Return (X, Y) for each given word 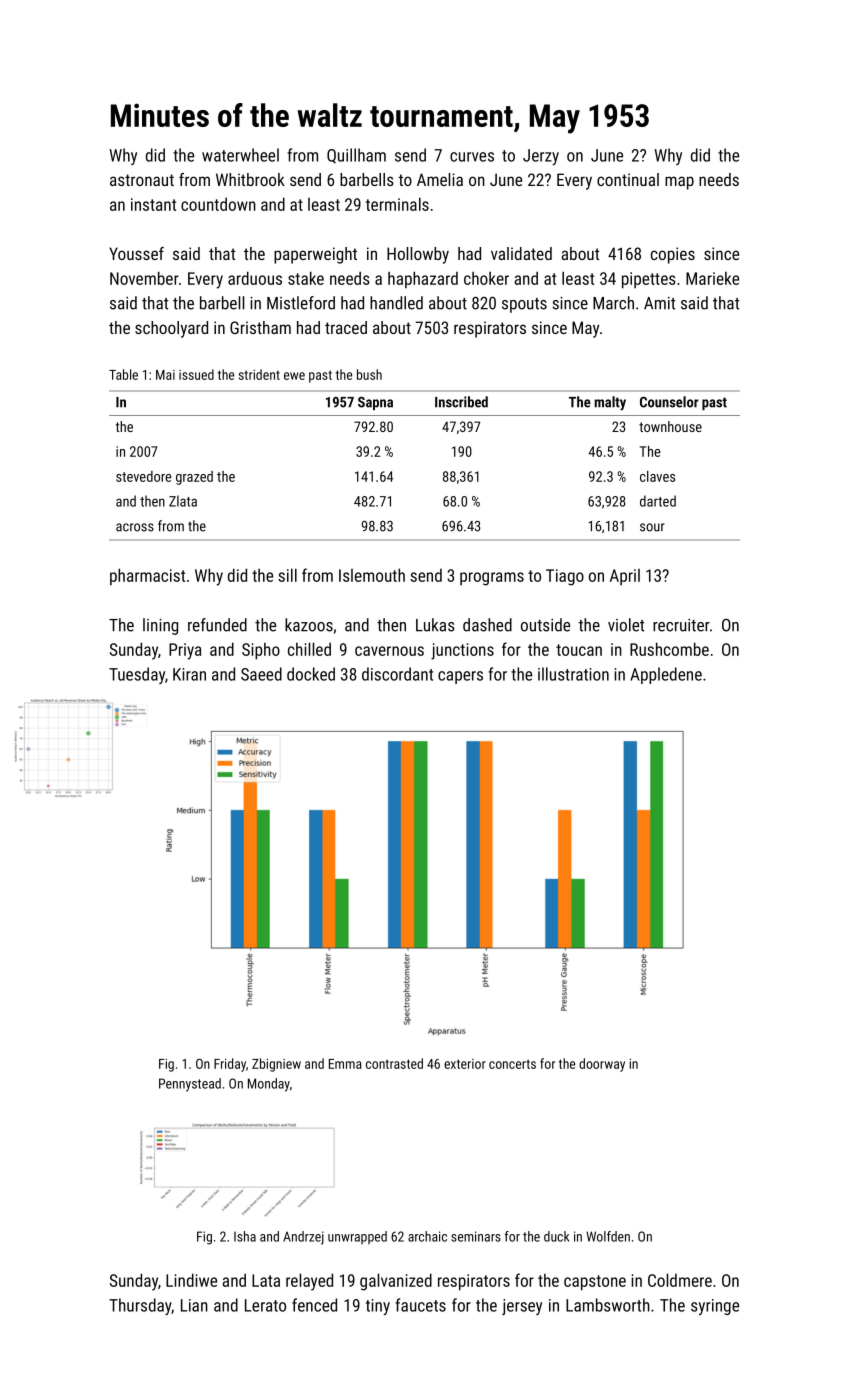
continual (628, 179)
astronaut (142, 180)
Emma (345, 1064)
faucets (420, 1305)
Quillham (356, 155)
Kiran (189, 674)
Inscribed (461, 402)
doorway (602, 1065)
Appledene (666, 675)
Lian (194, 1305)
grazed (194, 478)
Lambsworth (608, 1305)
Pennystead (190, 1085)
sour (652, 527)
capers (460, 677)
